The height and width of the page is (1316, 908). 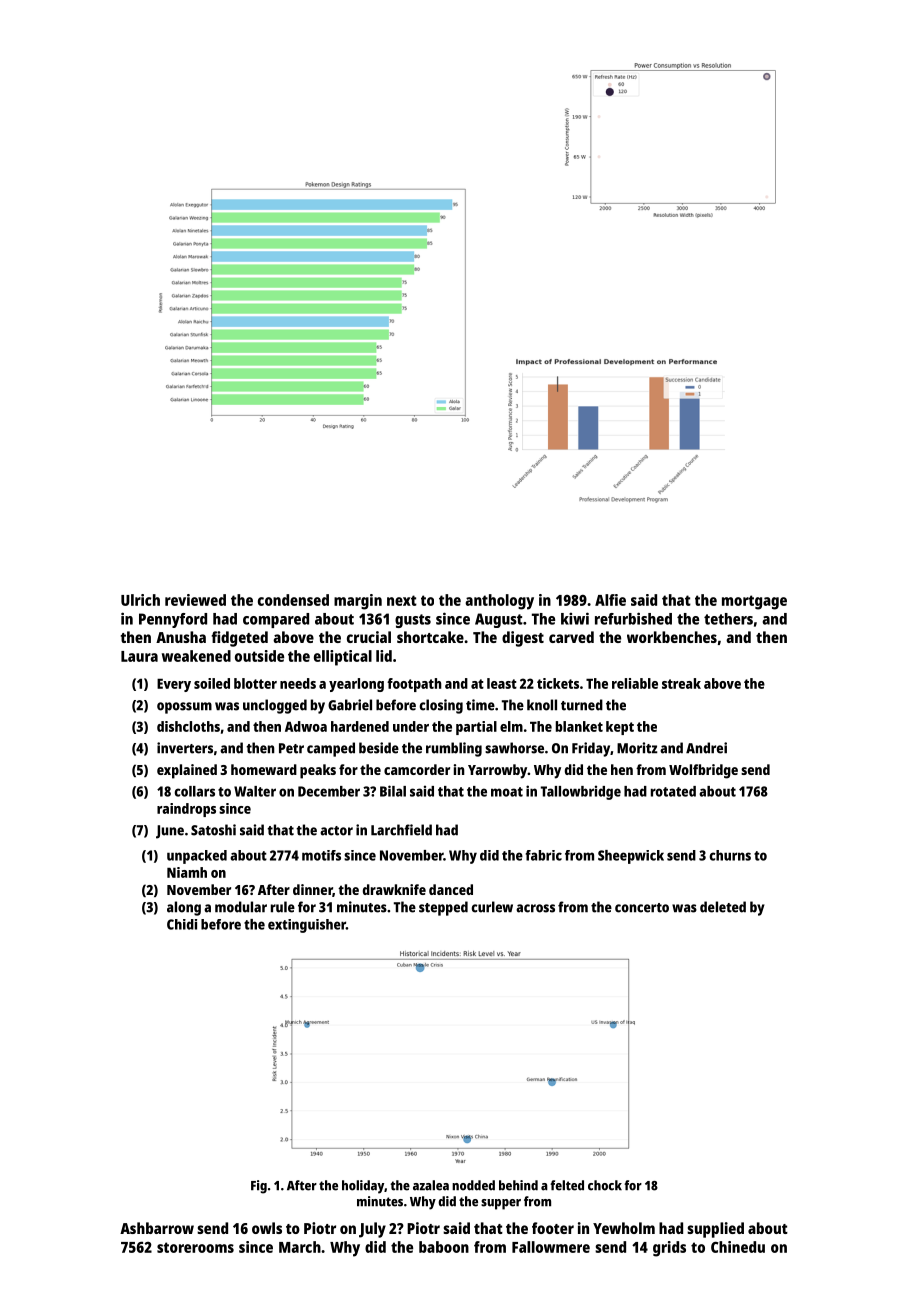 What do you see at coordinates (360, 726) in the page?
I see `hardened` at bounding box center [360, 726].
